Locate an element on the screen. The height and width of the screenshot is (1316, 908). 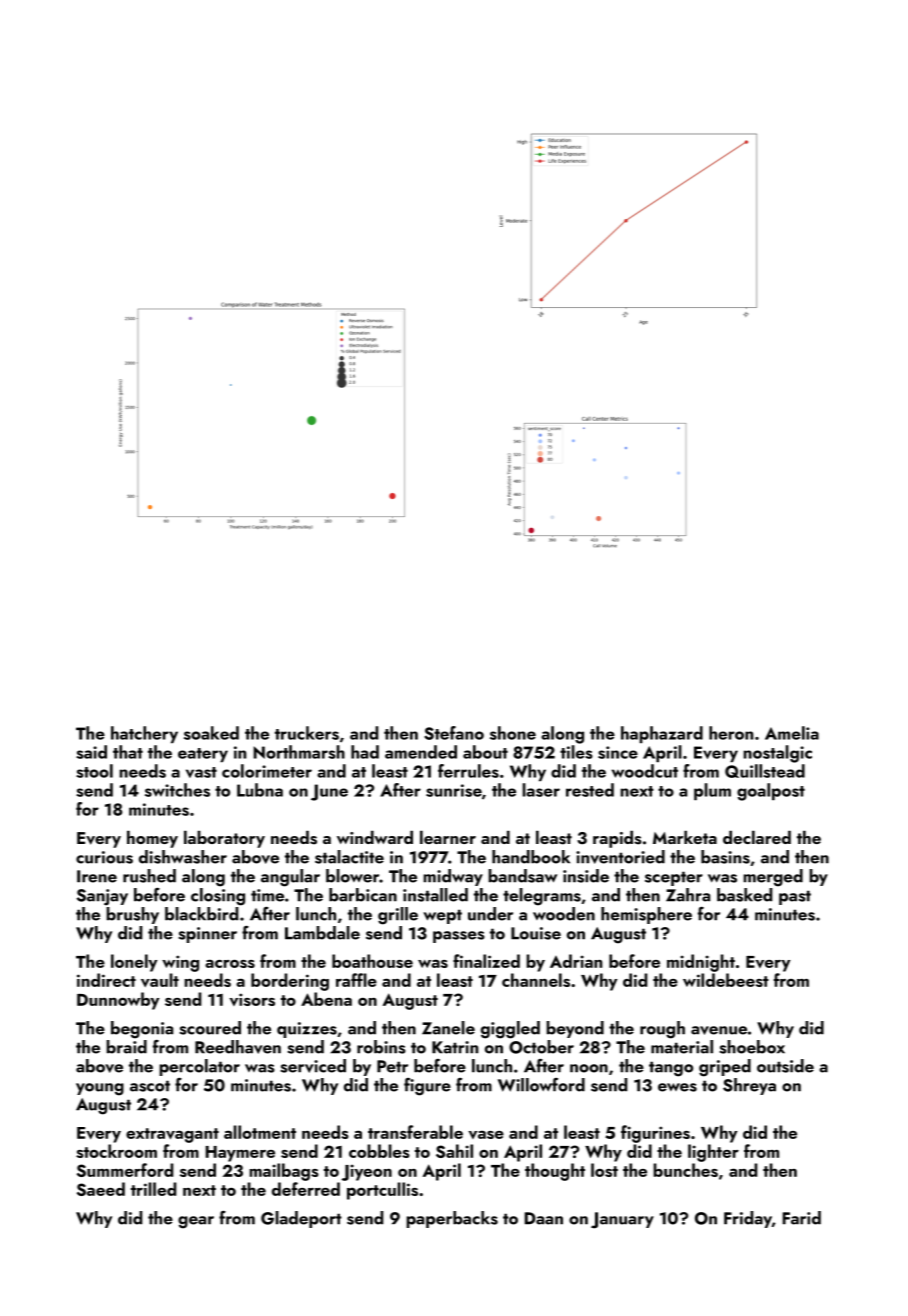
Gladeport is located at coordinates (301, 1219).
